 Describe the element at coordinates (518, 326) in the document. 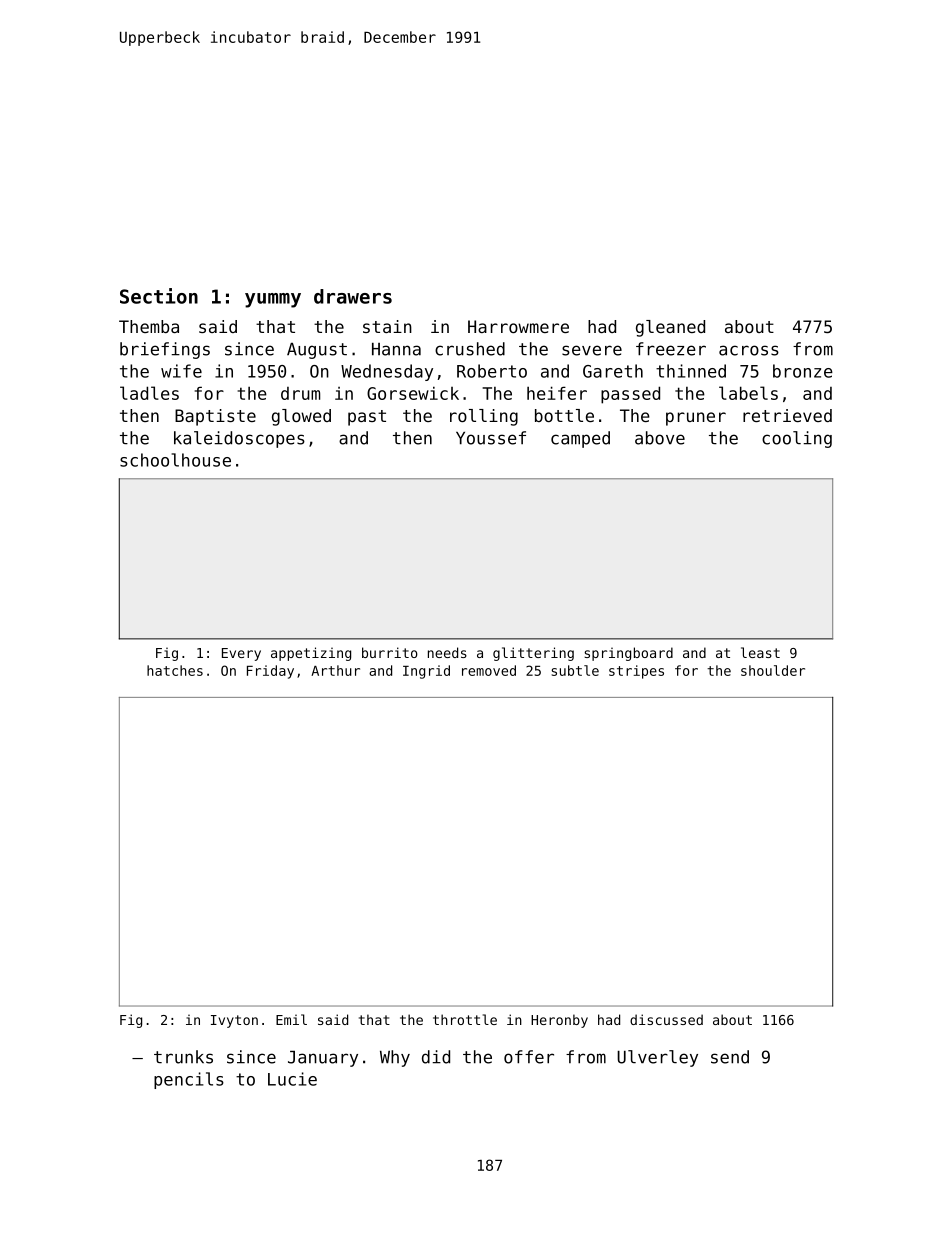

I see `Harrowmere` at that location.
